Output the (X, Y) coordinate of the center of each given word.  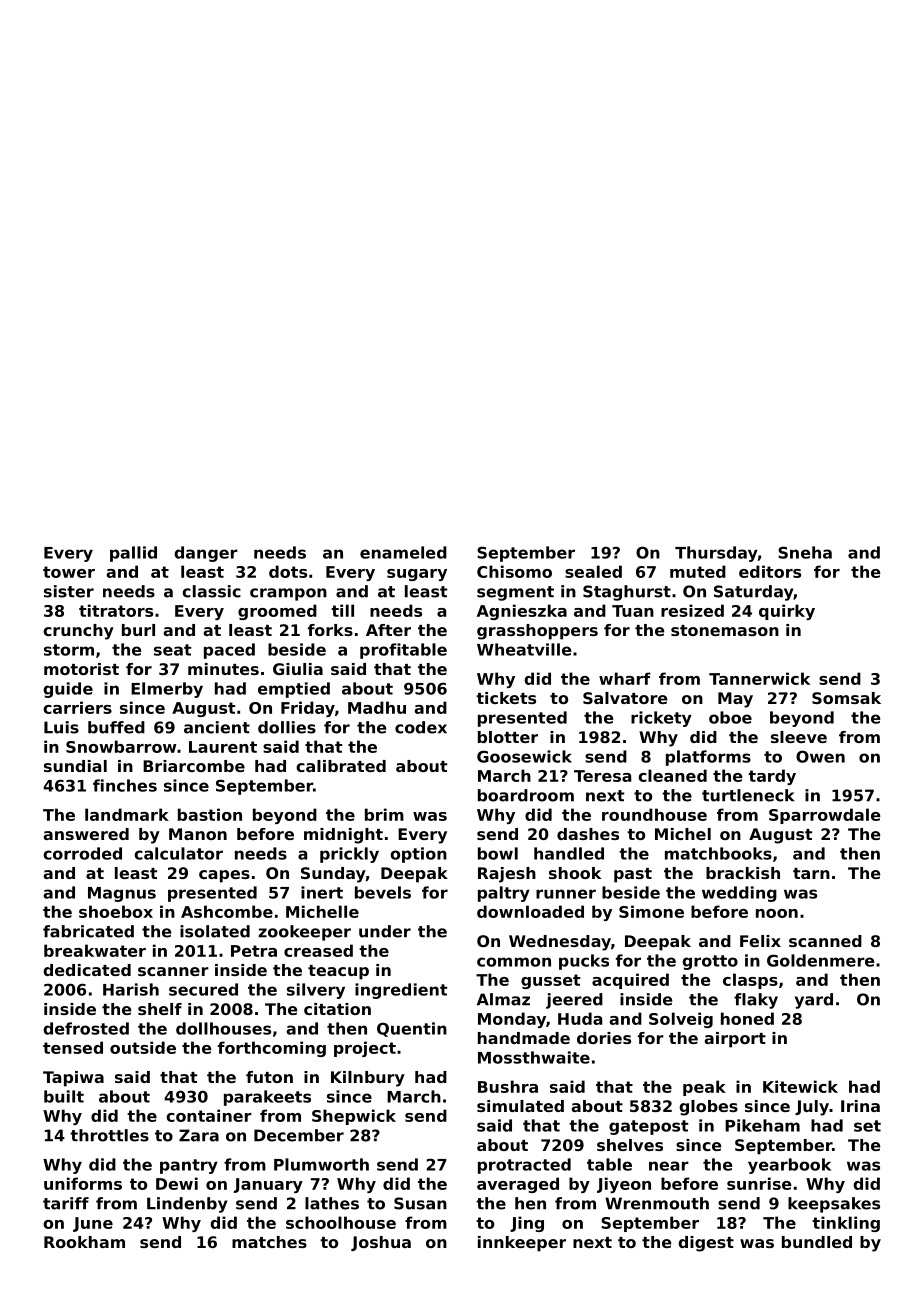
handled (569, 853)
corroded (82, 853)
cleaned (672, 775)
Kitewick (800, 1086)
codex (421, 727)
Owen (820, 756)
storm (69, 650)
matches (269, 1242)
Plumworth (321, 1164)
